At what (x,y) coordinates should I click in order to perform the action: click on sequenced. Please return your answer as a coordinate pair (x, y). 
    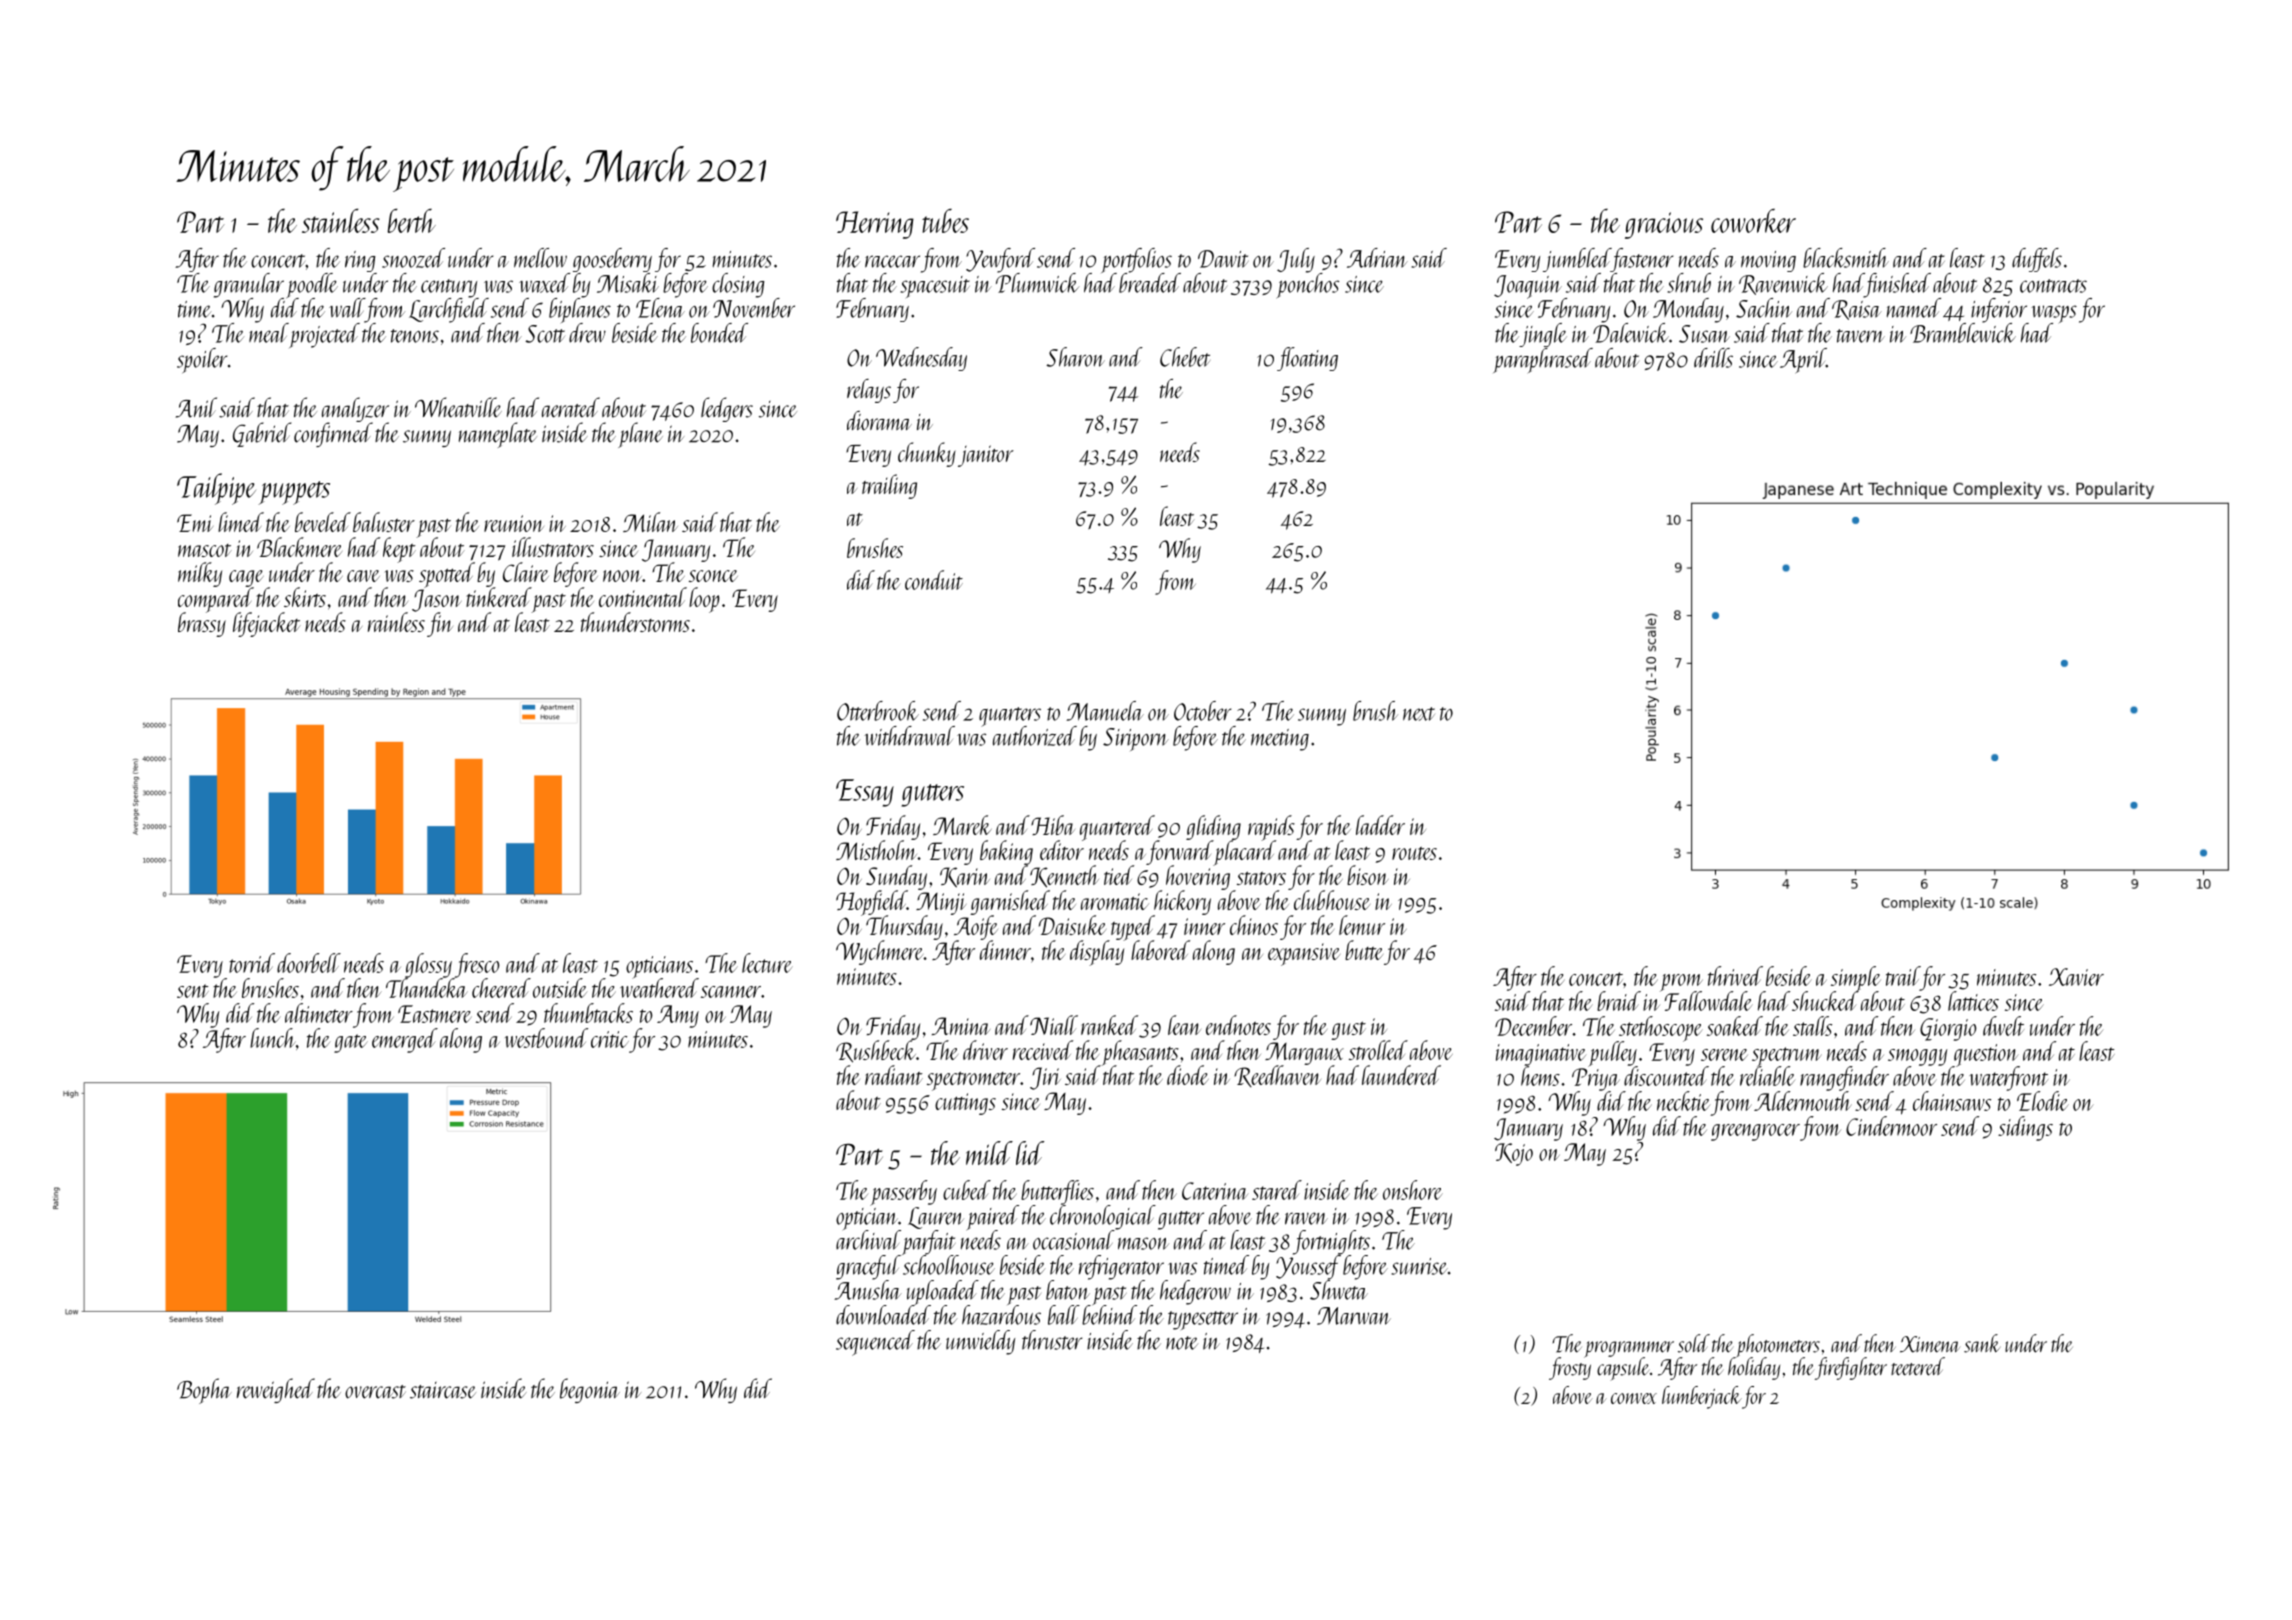
    Looking at the image, I should click on (875, 1343).
